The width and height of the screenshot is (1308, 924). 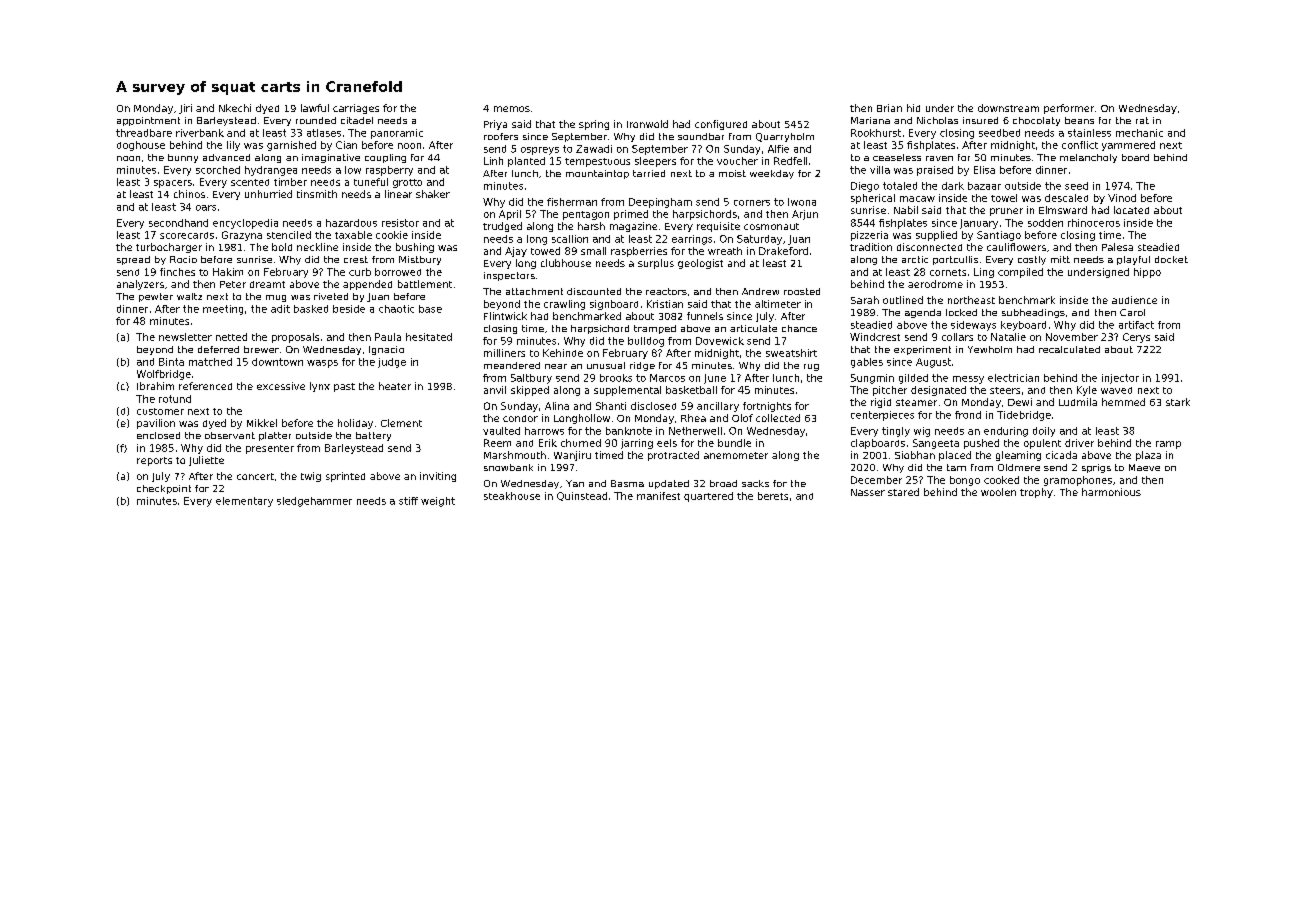 What do you see at coordinates (154, 461) in the screenshot?
I see `reports` at bounding box center [154, 461].
